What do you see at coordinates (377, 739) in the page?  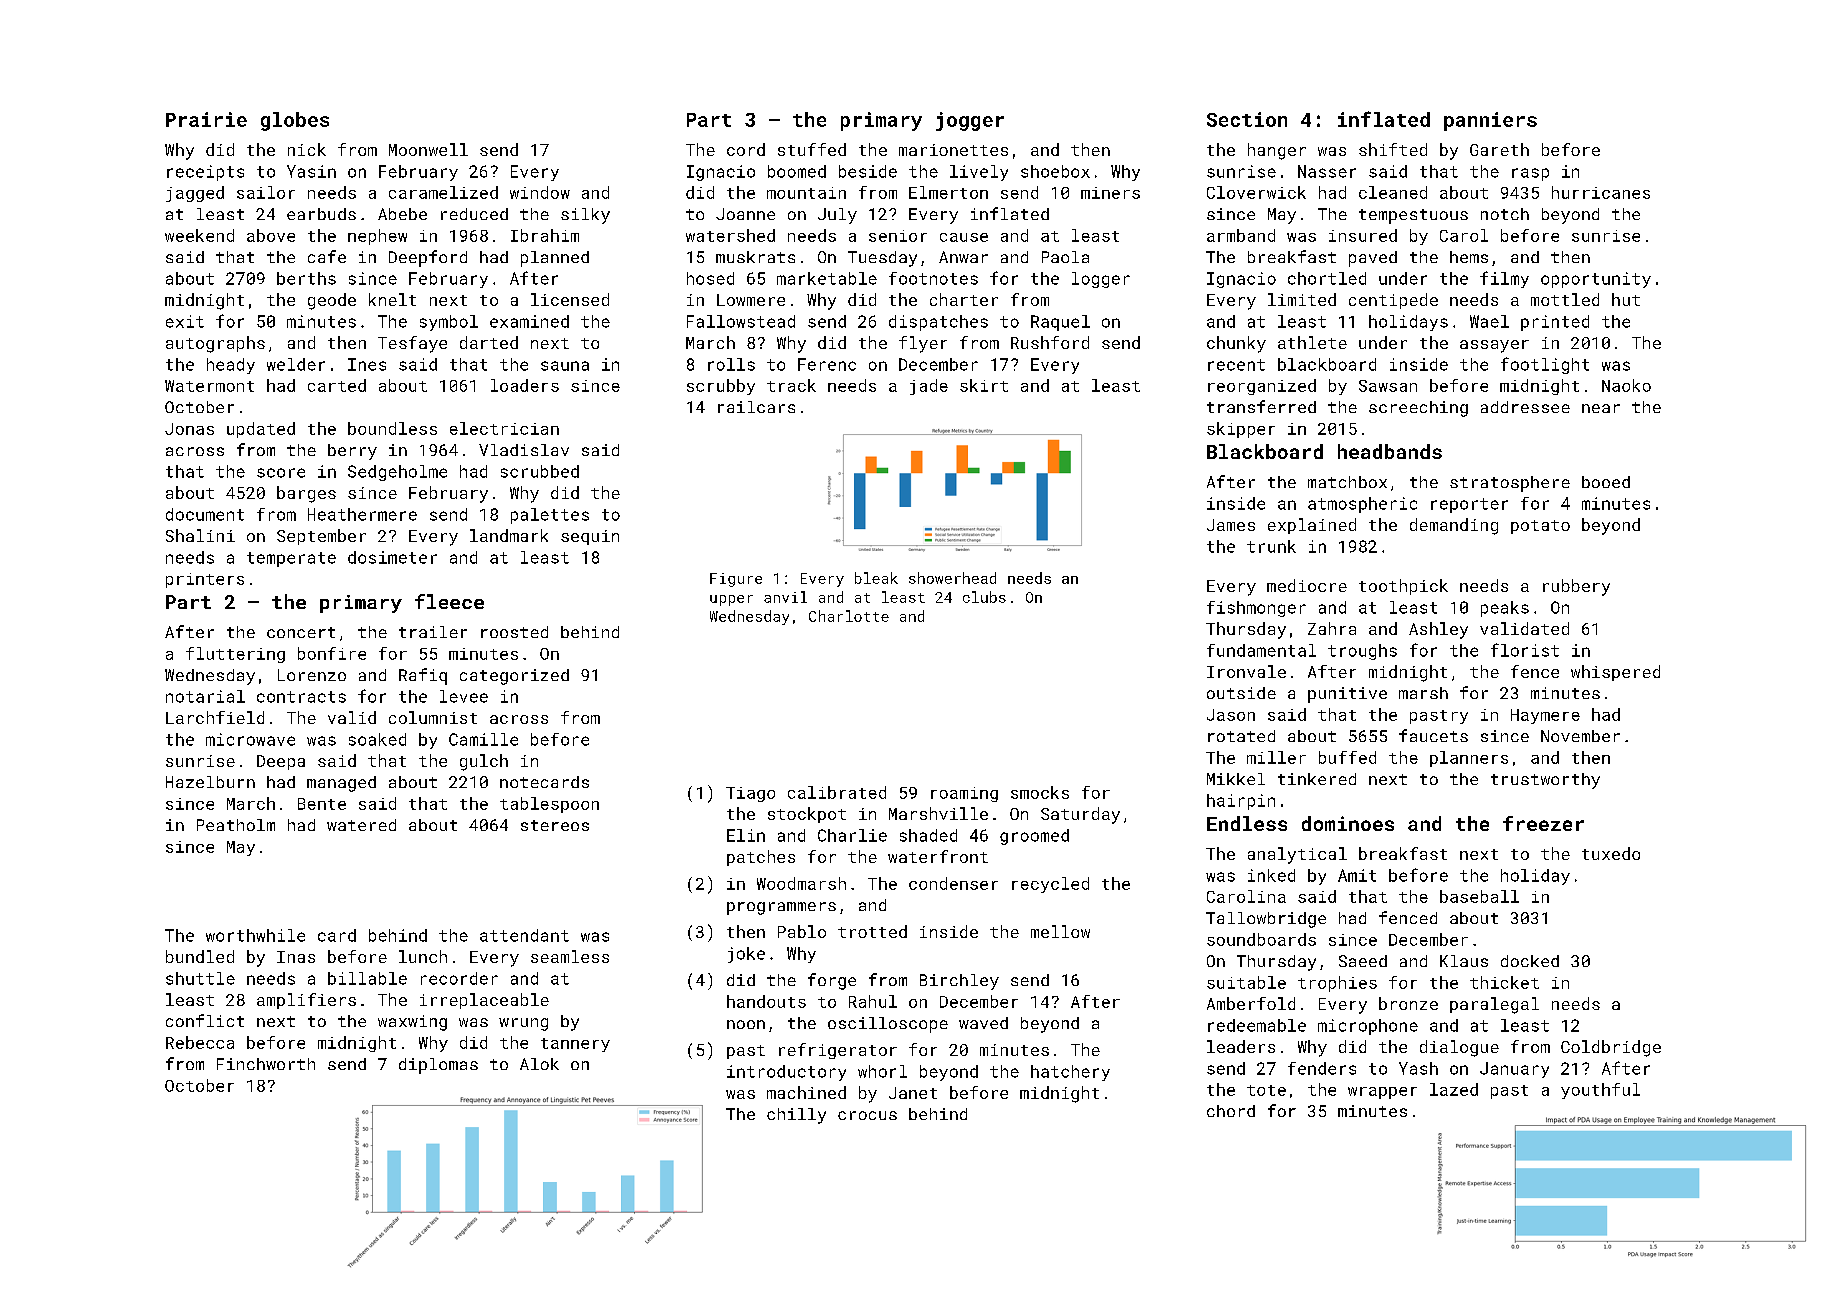 I see `soaked` at bounding box center [377, 739].
